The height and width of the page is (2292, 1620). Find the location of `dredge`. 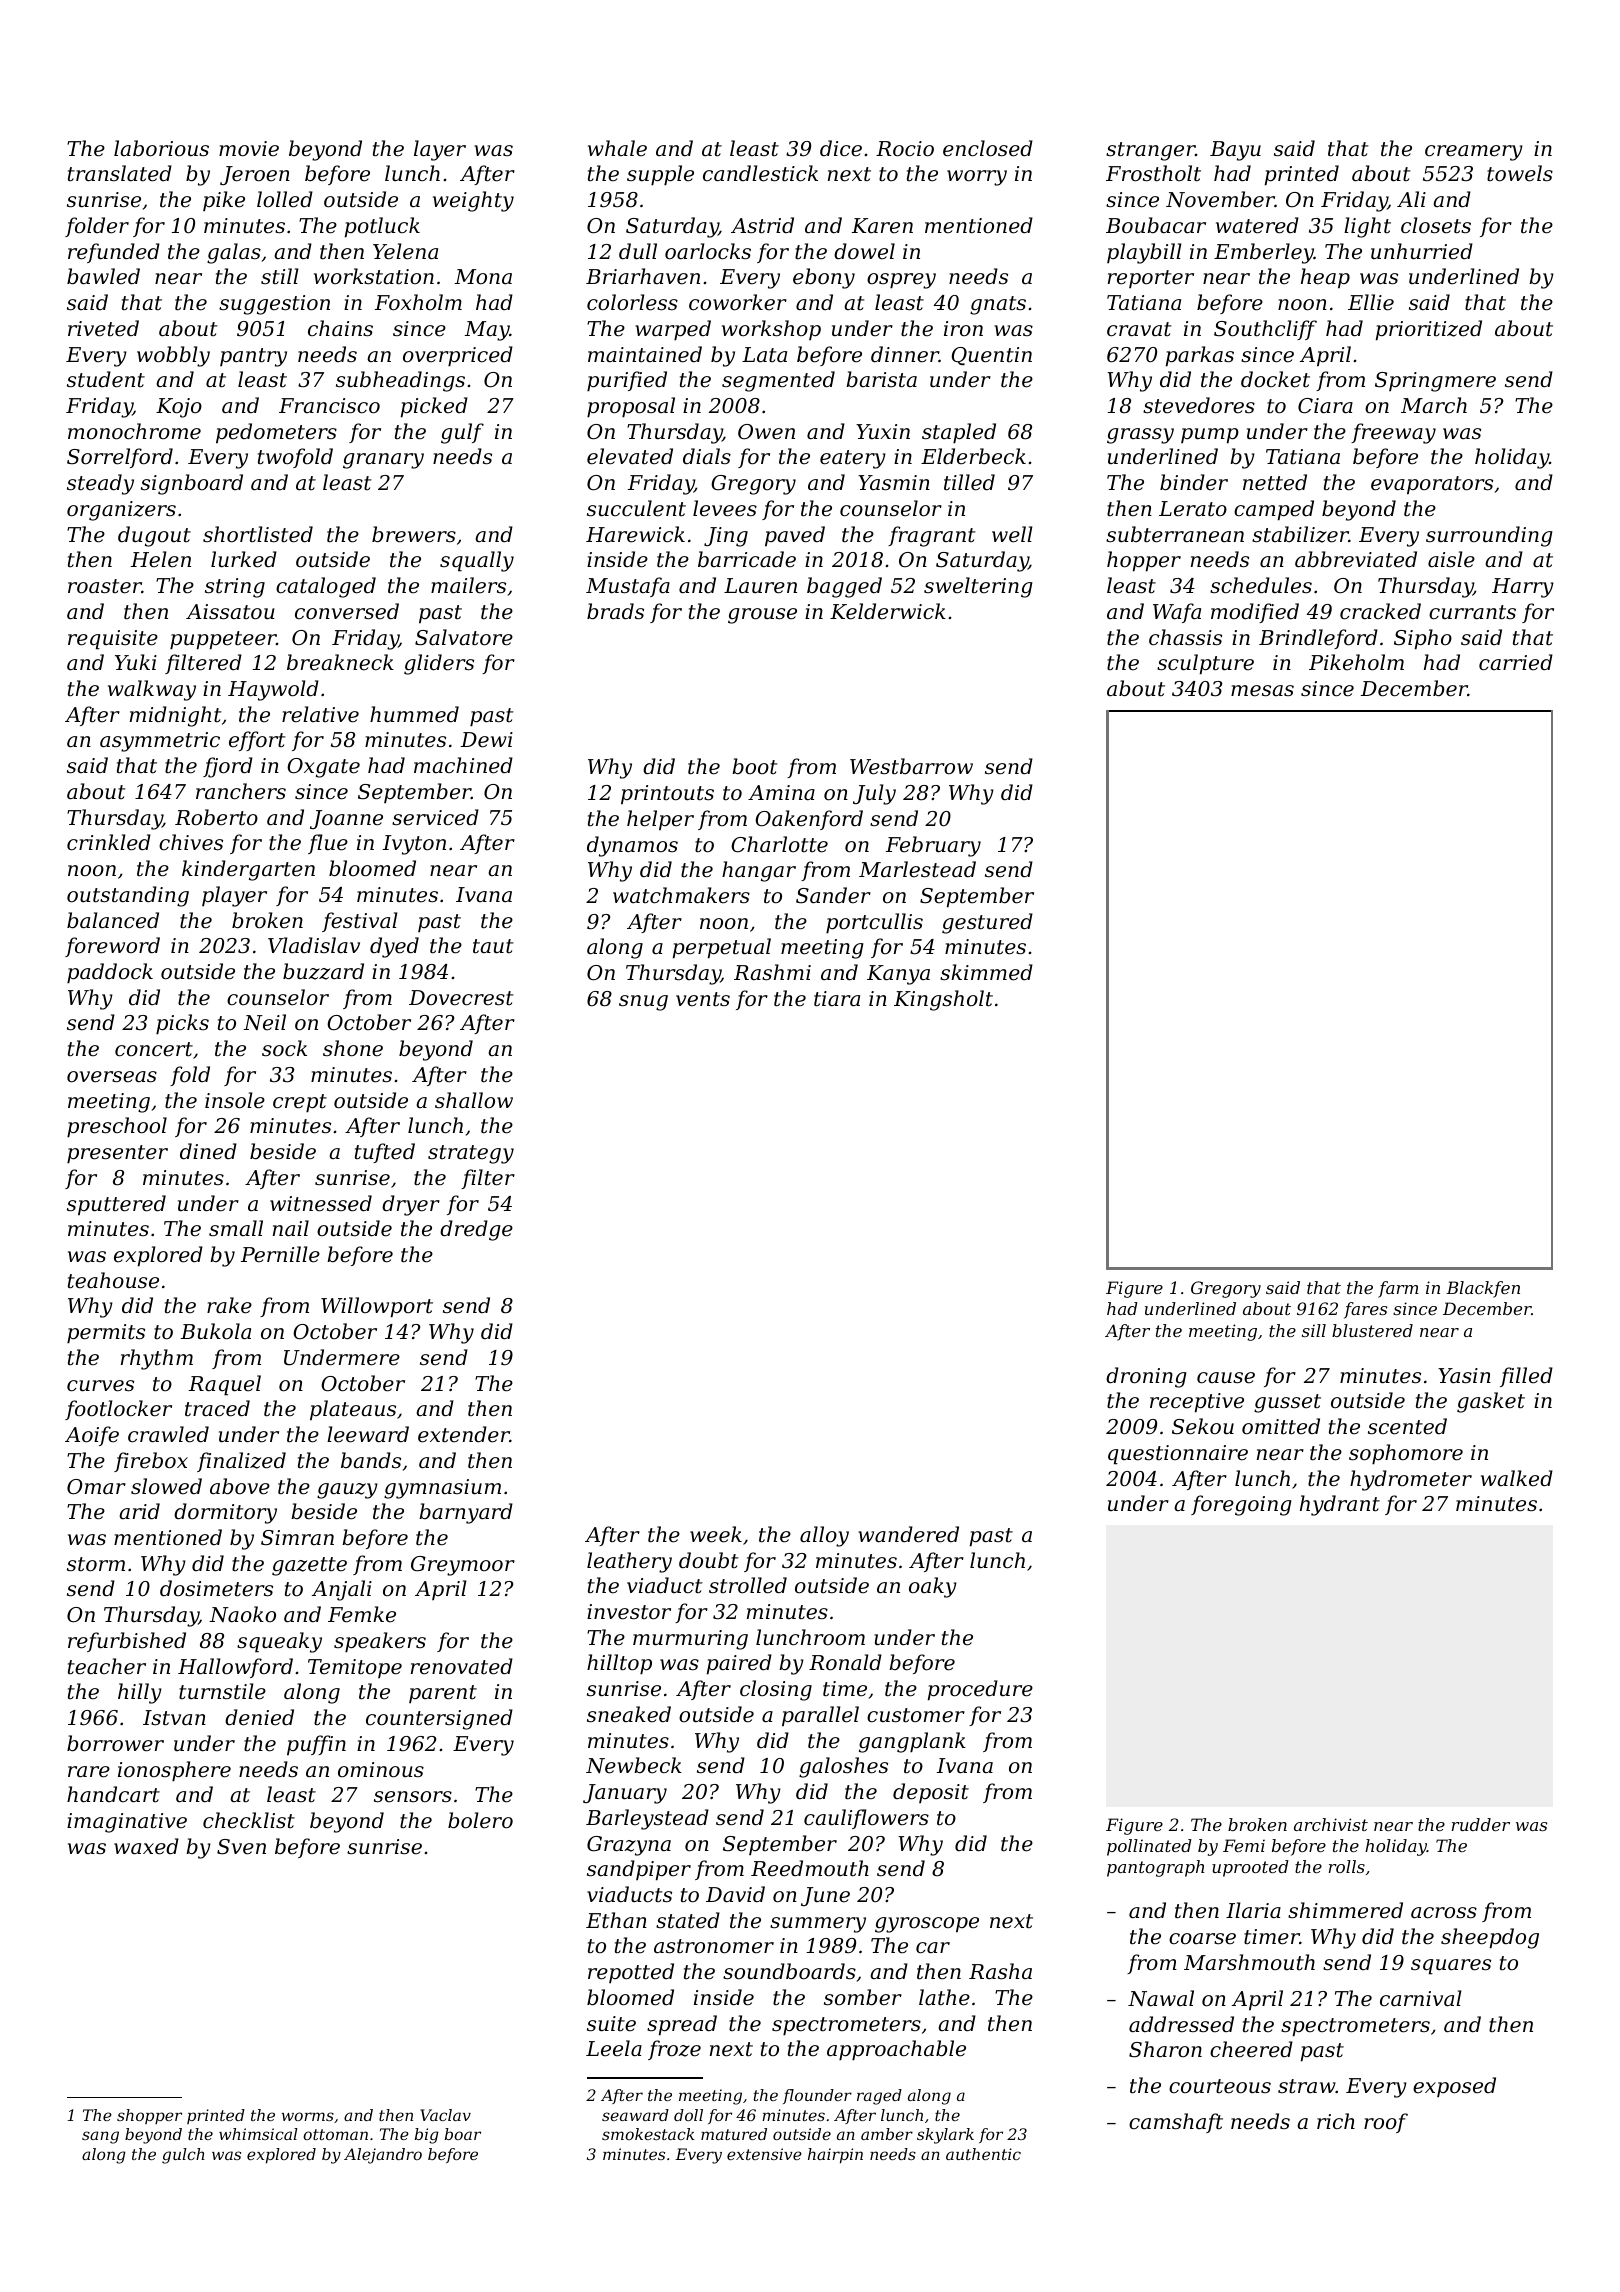

dredge is located at coordinates (476, 1230).
